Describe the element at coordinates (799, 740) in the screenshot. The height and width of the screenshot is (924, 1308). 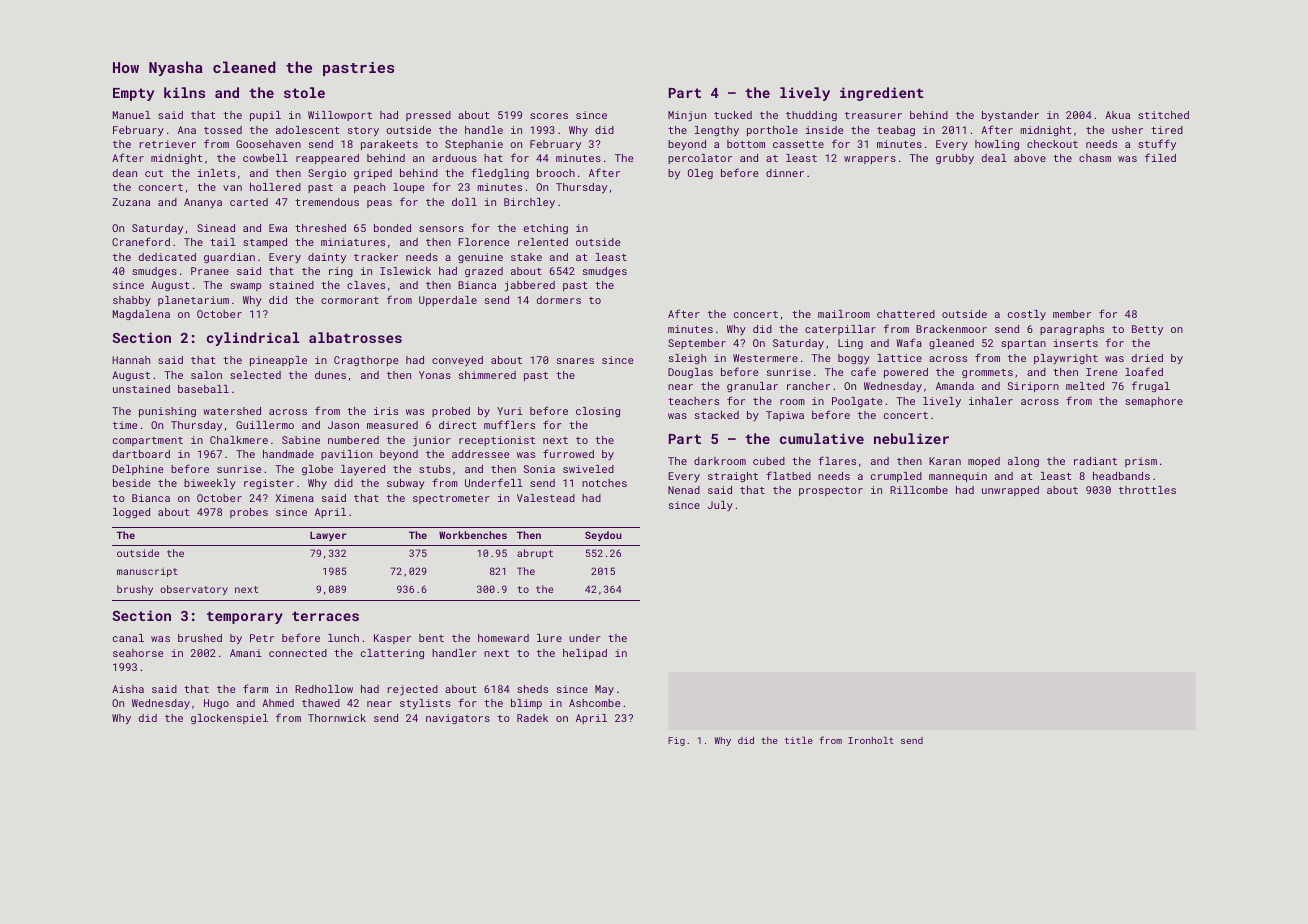
I see `title` at that location.
